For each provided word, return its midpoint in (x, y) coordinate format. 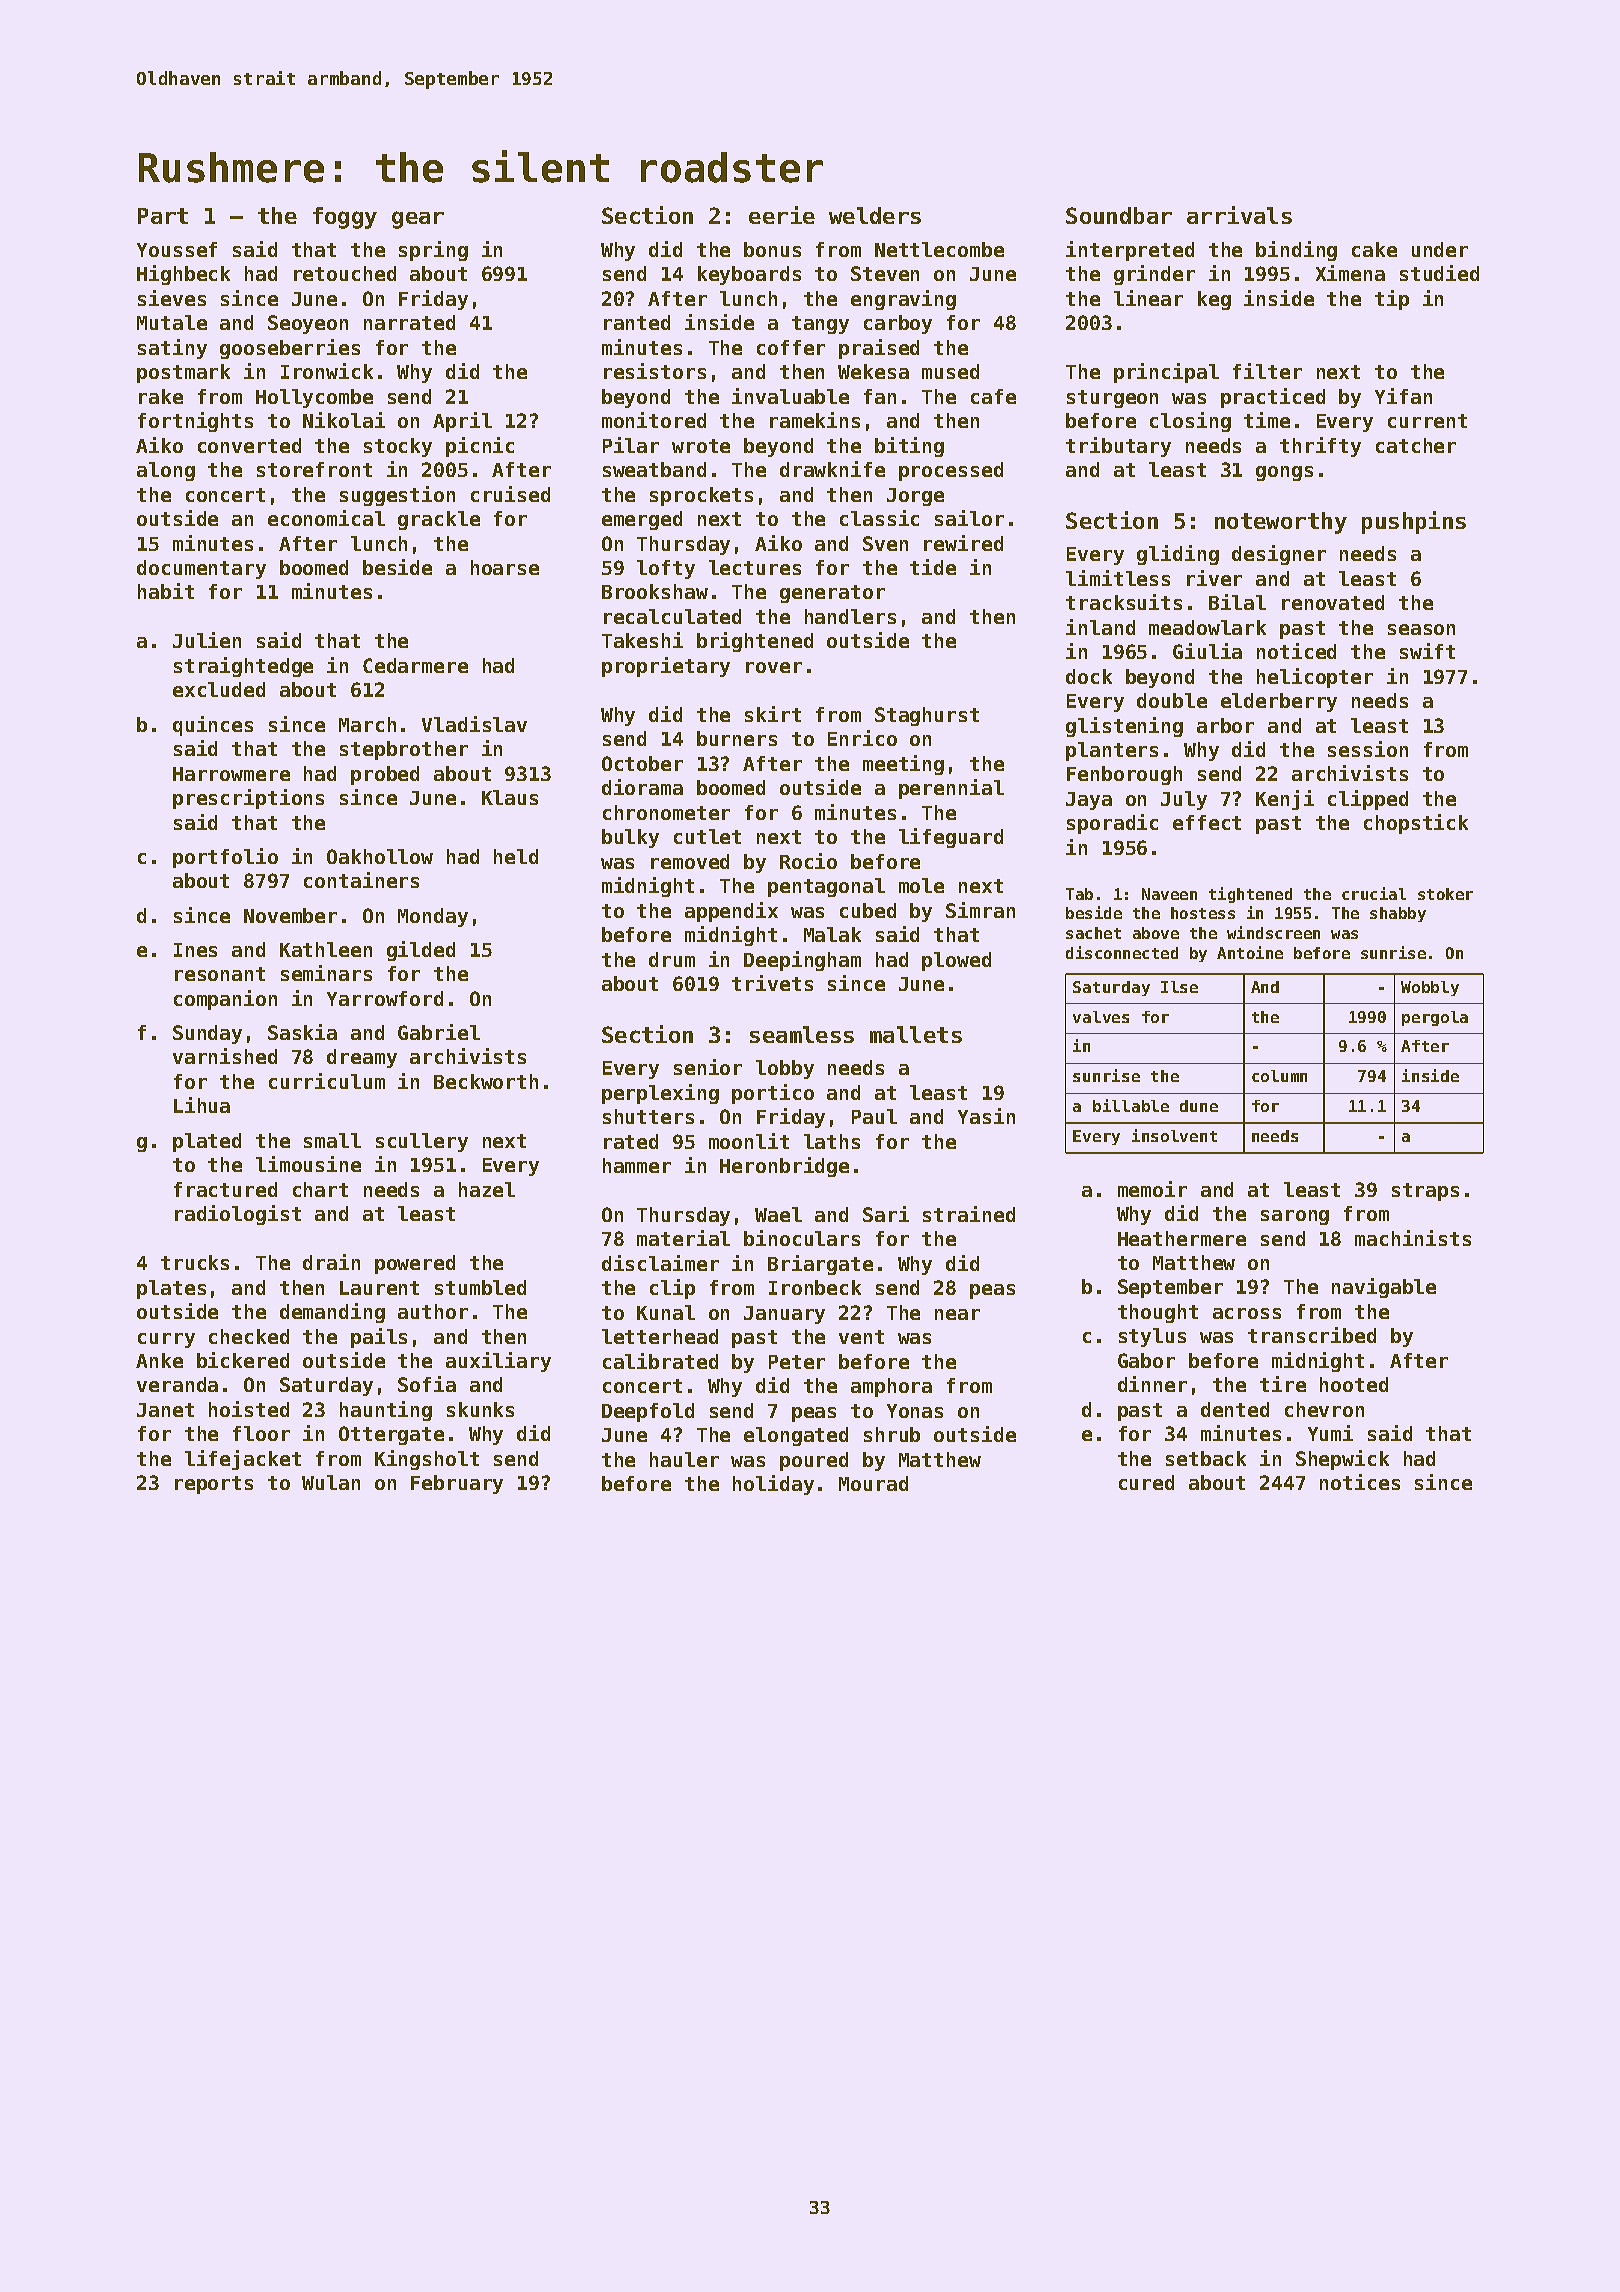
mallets (916, 1034)
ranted (637, 322)
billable (1131, 1105)
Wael (778, 1214)
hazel (487, 1189)
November (290, 915)
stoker (1445, 894)
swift (1427, 651)
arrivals (1239, 215)
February (457, 1484)
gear (418, 220)
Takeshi (642, 640)
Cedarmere (415, 665)
